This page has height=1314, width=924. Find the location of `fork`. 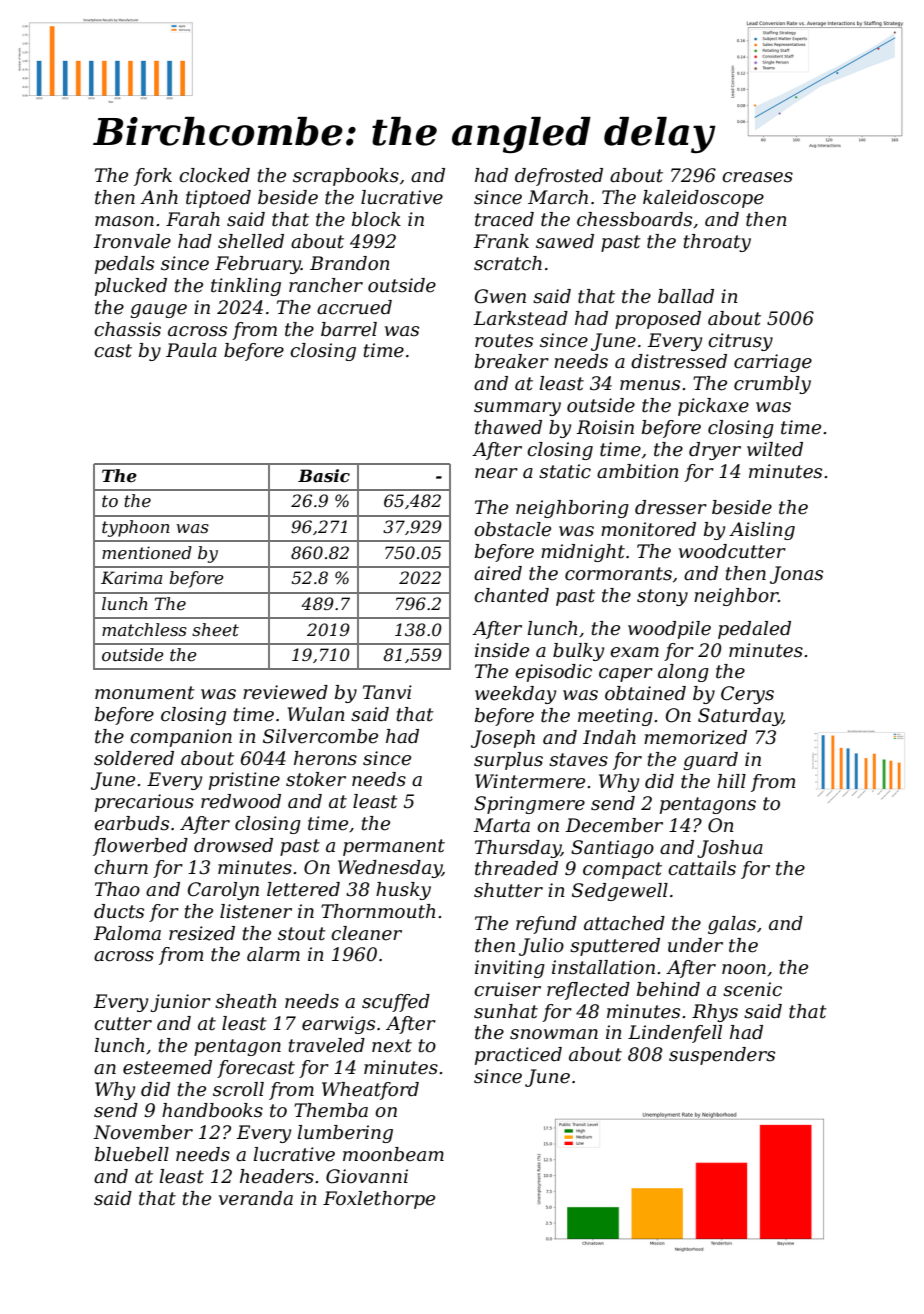

fork is located at coordinates (153, 177).
